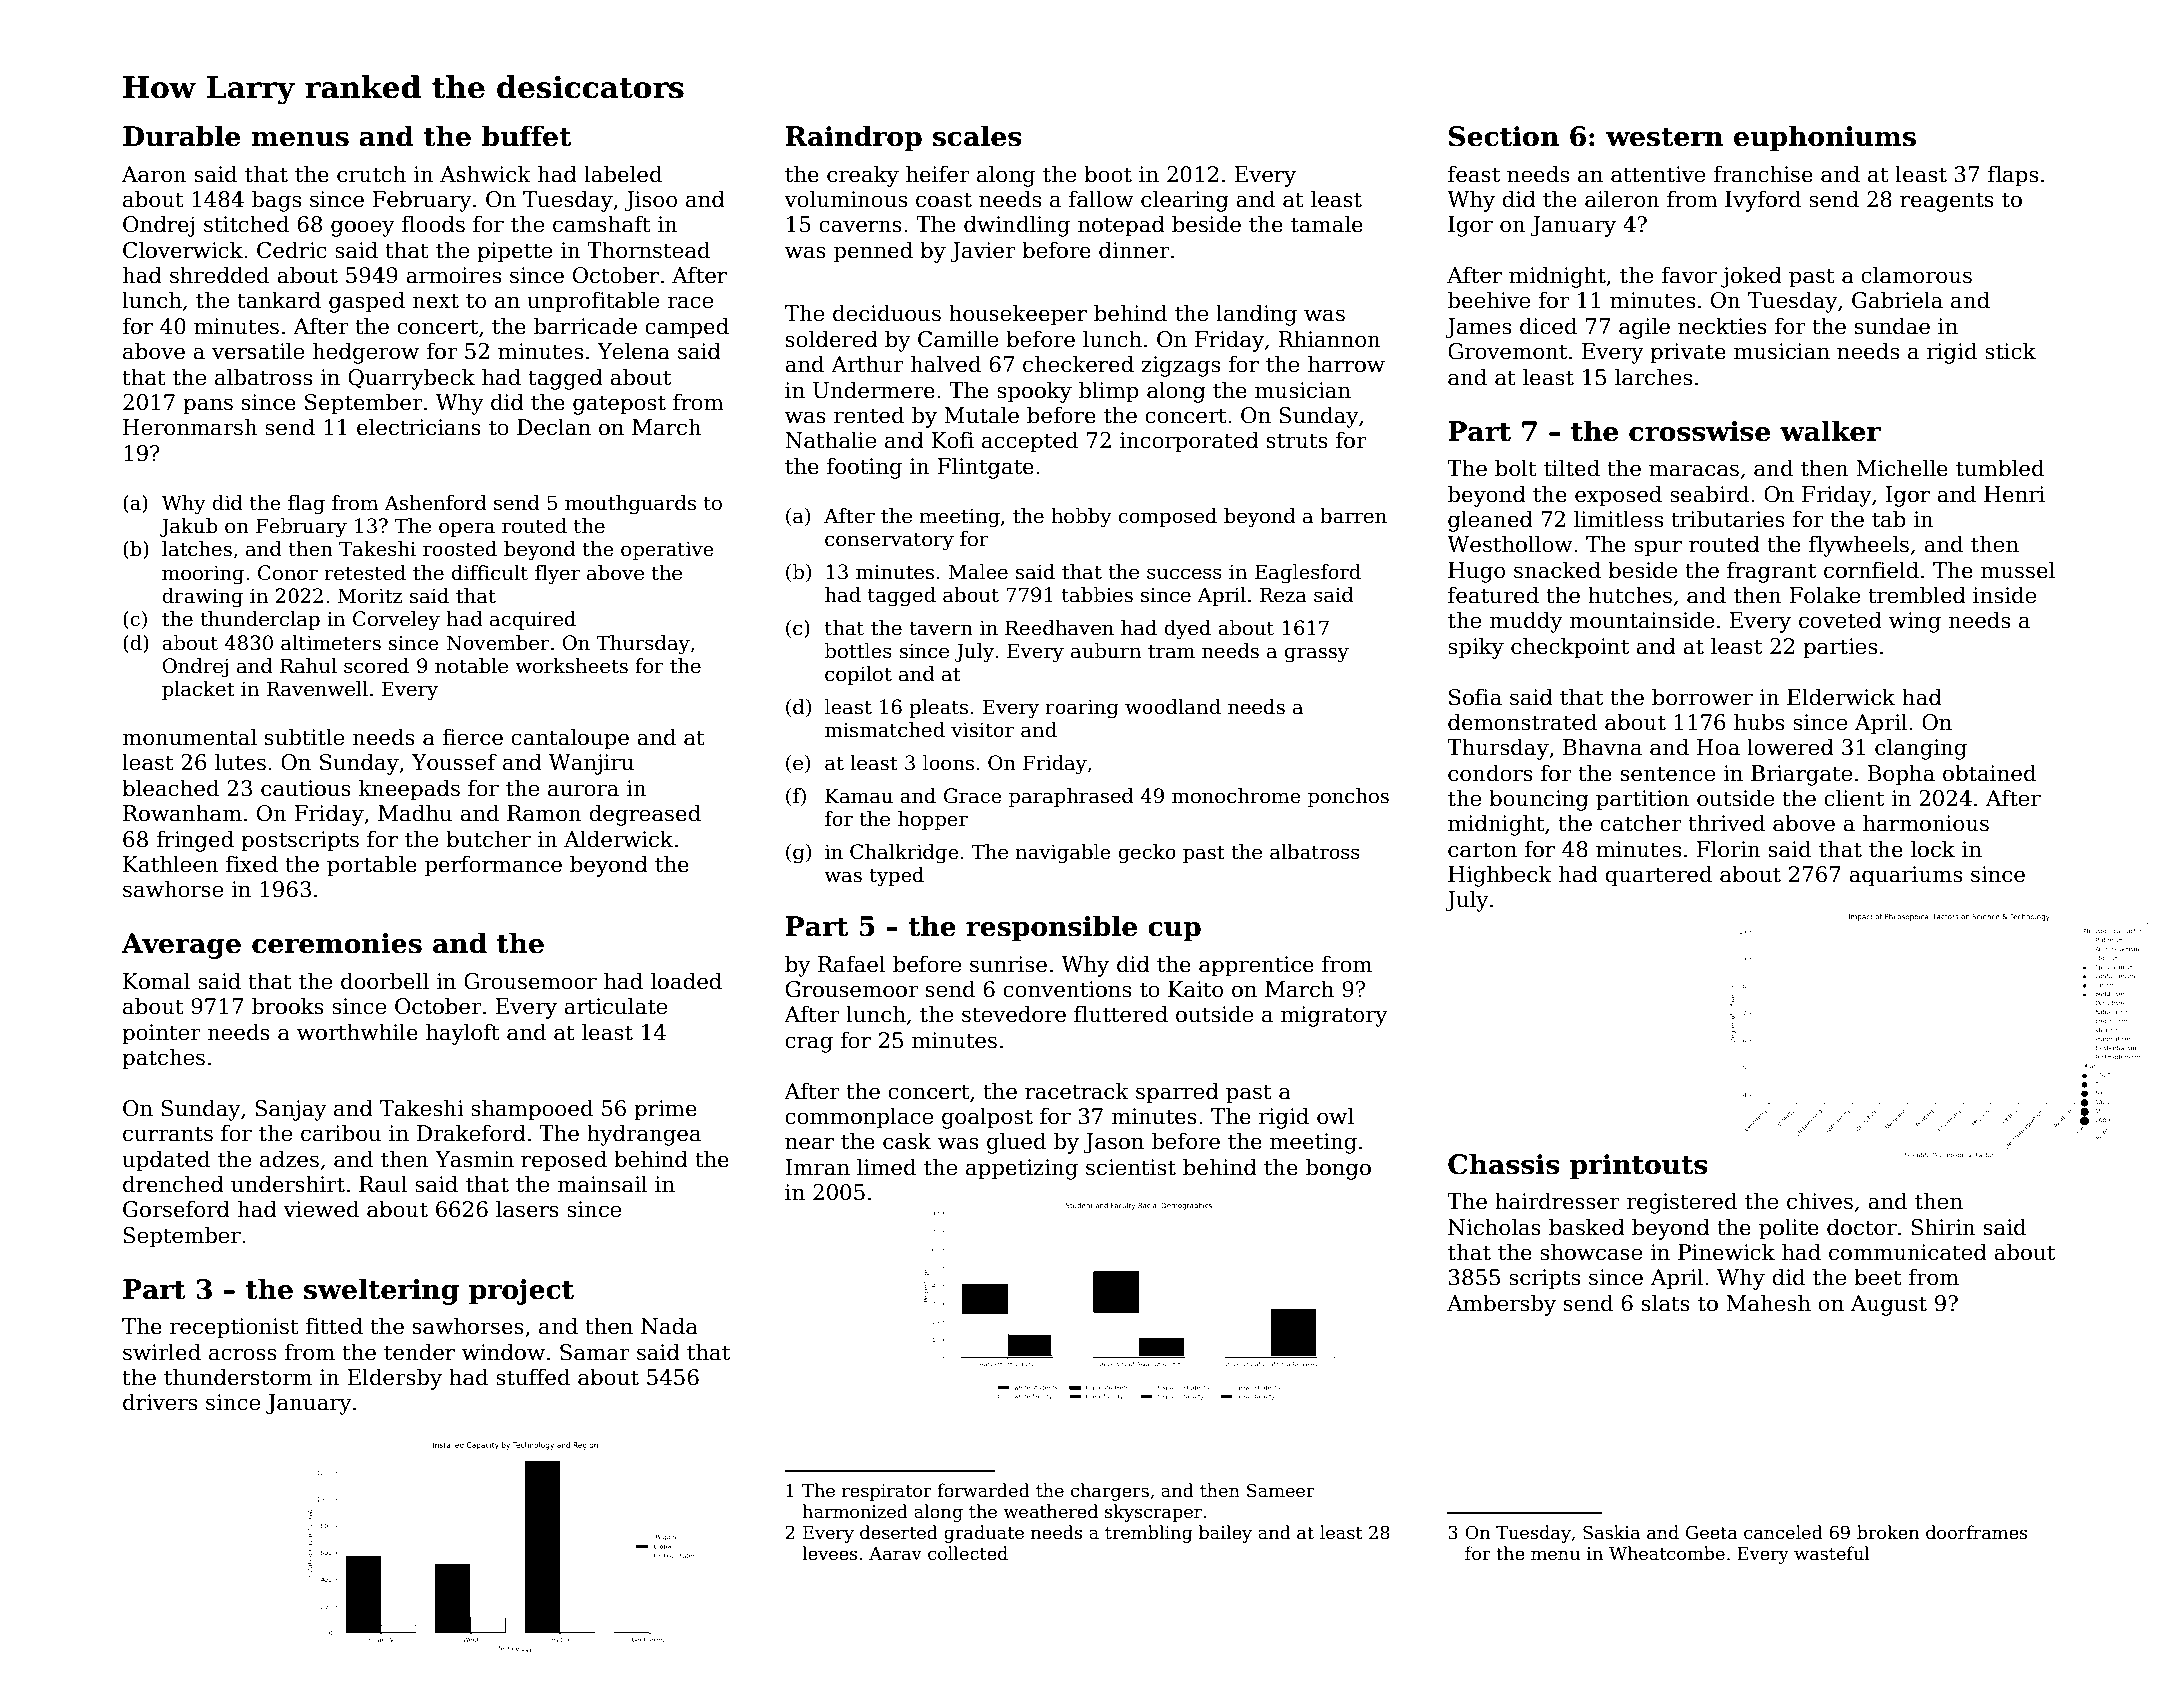 This document has width=2178, height=1683. What do you see at coordinates (829, 1553) in the document?
I see `levees` at bounding box center [829, 1553].
